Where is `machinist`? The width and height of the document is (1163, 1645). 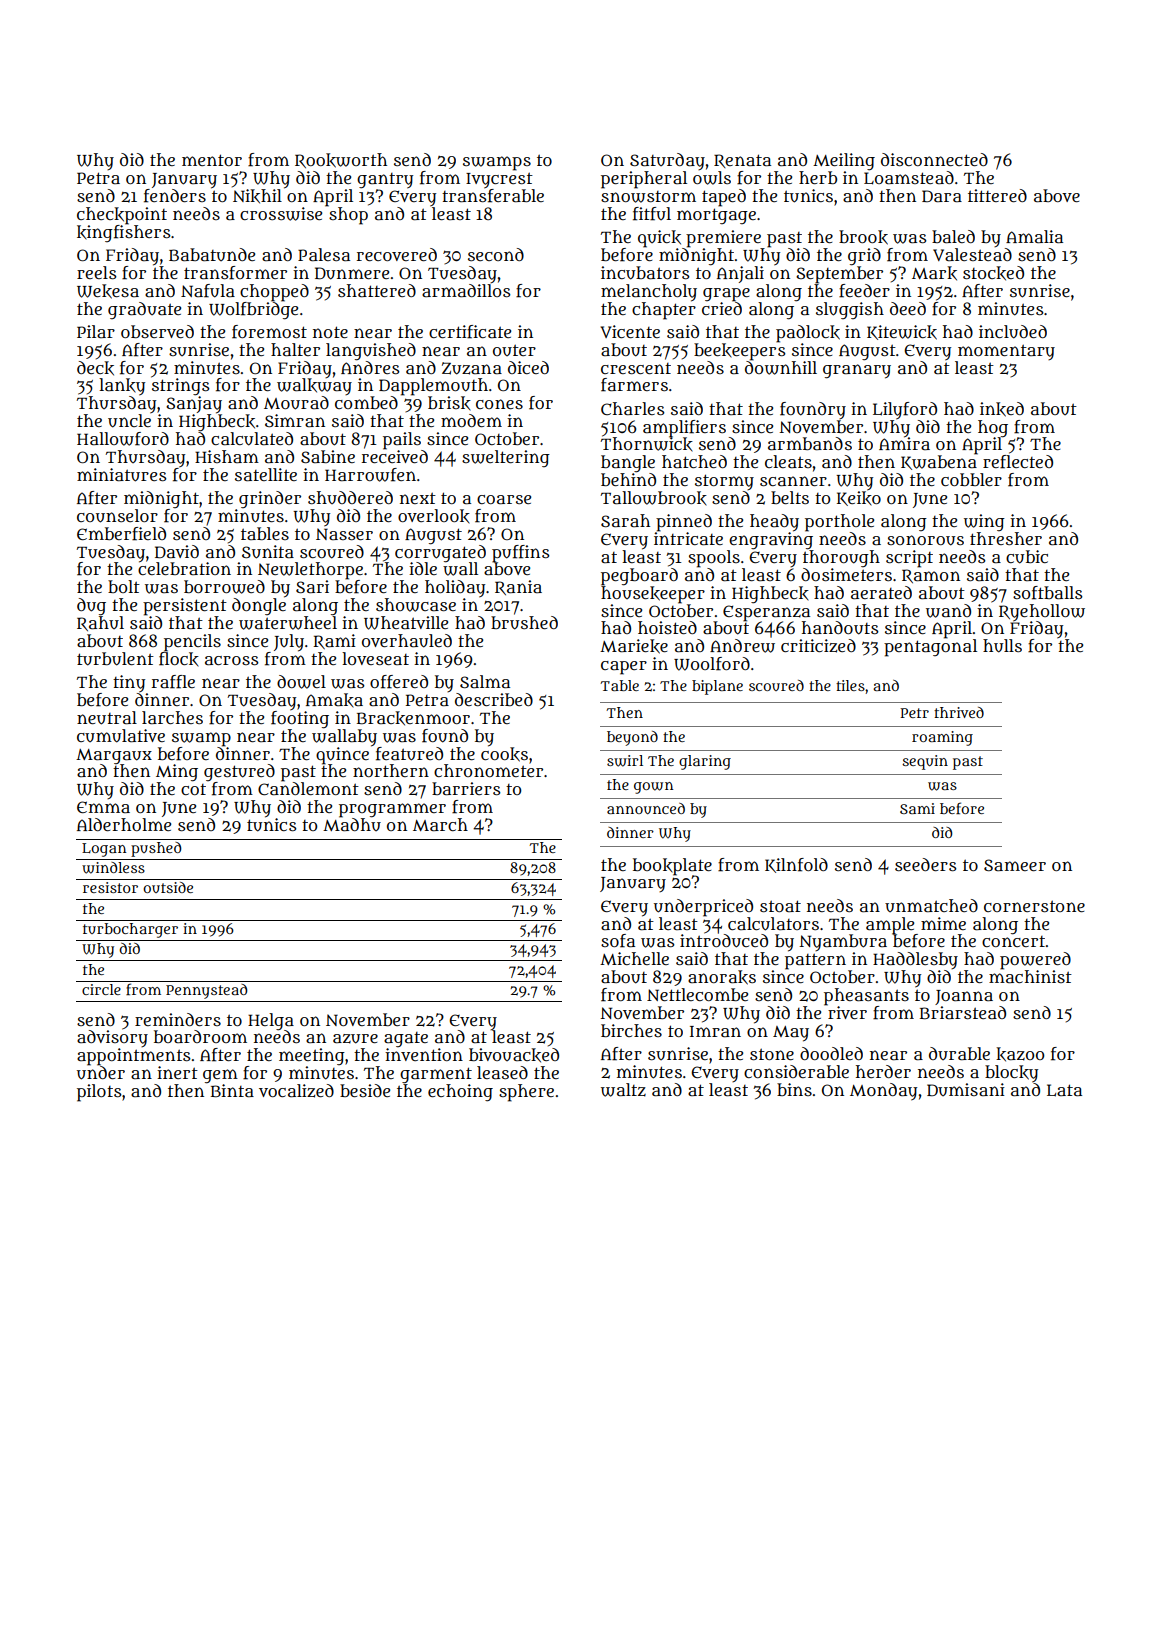 machinist is located at coordinates (1030, 976).
